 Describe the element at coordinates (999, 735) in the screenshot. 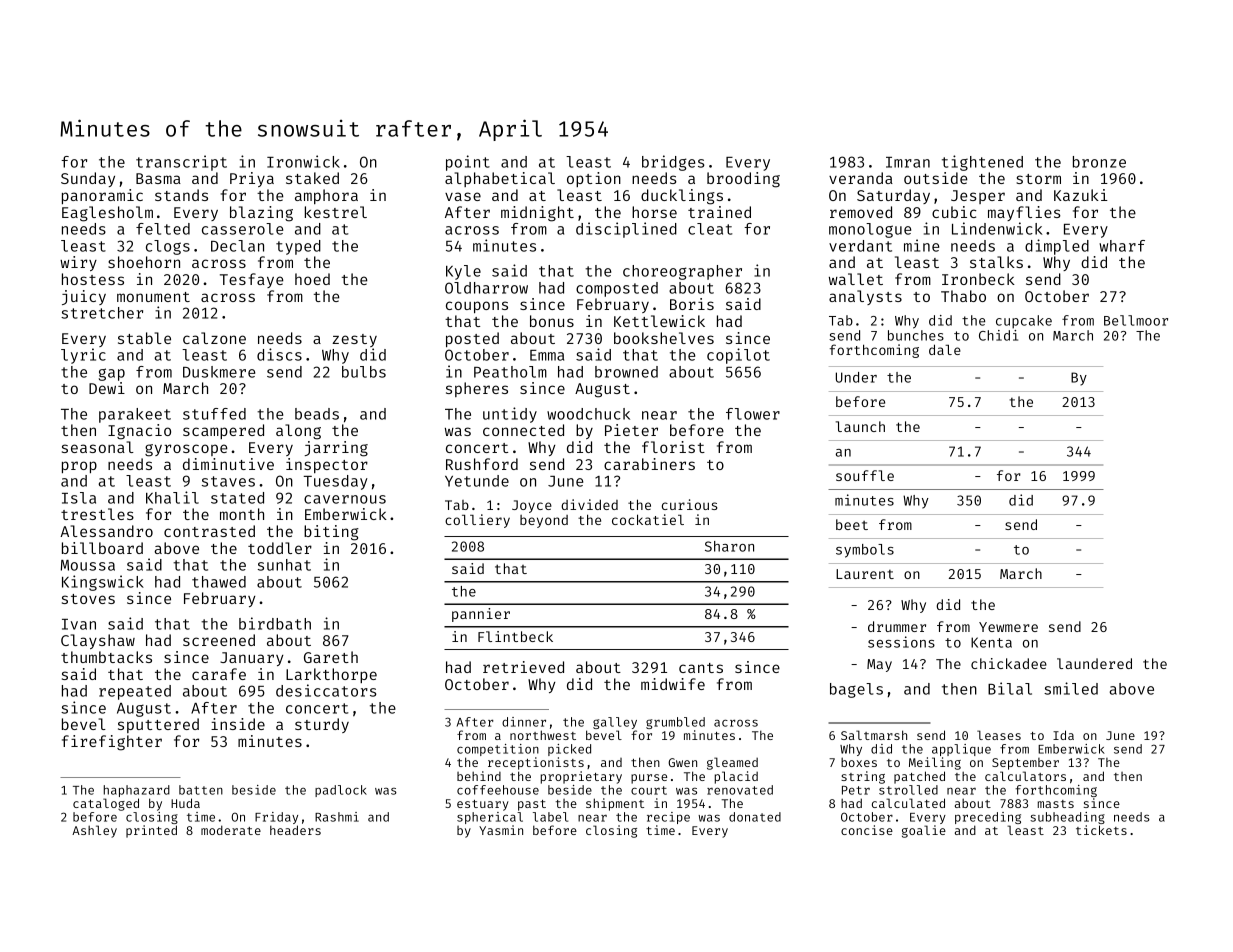

I see `leases` at that location.
